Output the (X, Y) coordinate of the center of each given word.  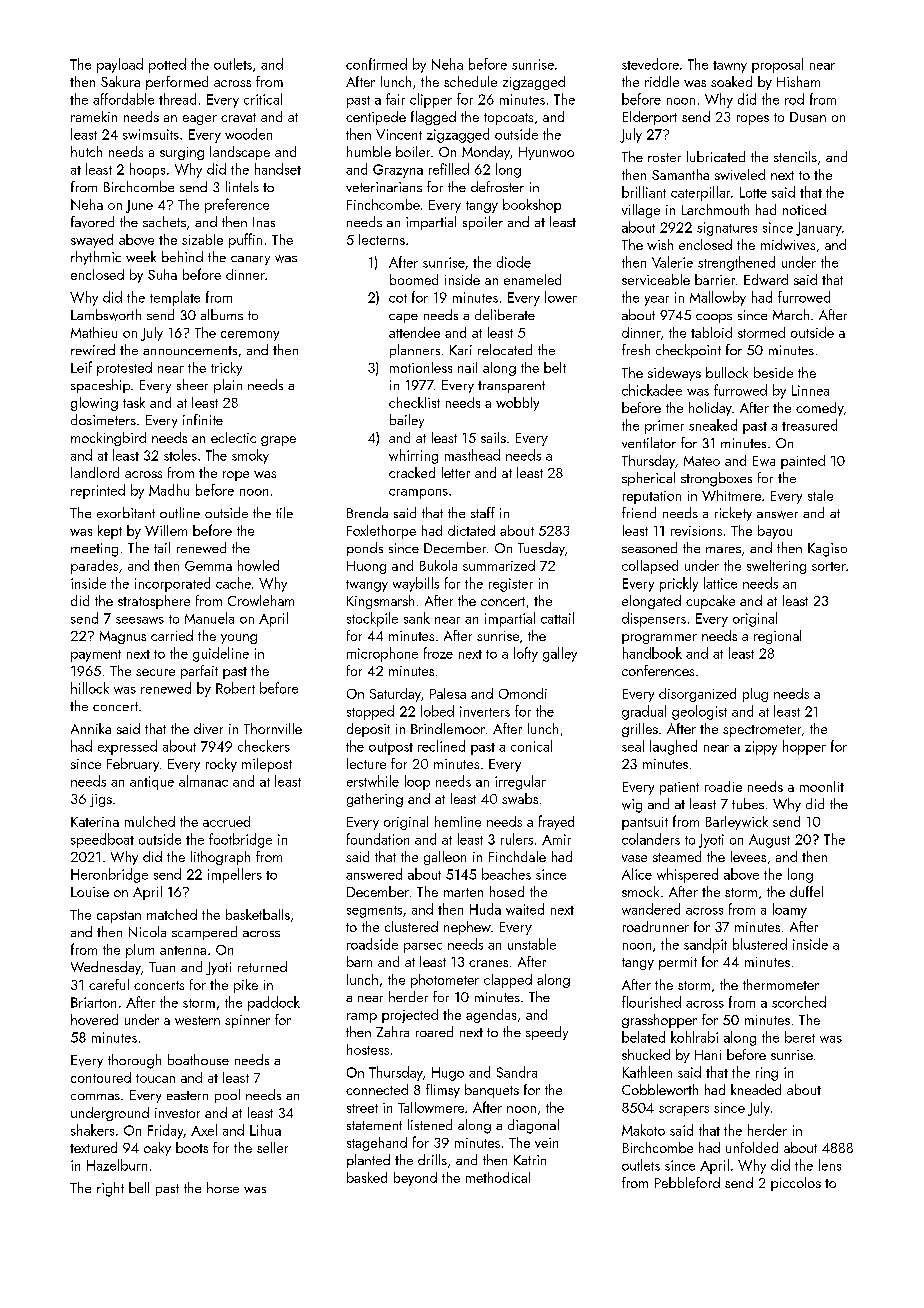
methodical (498, 1177)
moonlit (822, 786)
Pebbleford (687, 1182)
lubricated (716, 156)
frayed (556, 822)
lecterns (382, 239)
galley (560, 654)
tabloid (711, 332)
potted (167, 65)
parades (94, 567)
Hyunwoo (546, 153)
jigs (101, 800)
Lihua (265, 1130)
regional (777, 637)
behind (182, 256)
